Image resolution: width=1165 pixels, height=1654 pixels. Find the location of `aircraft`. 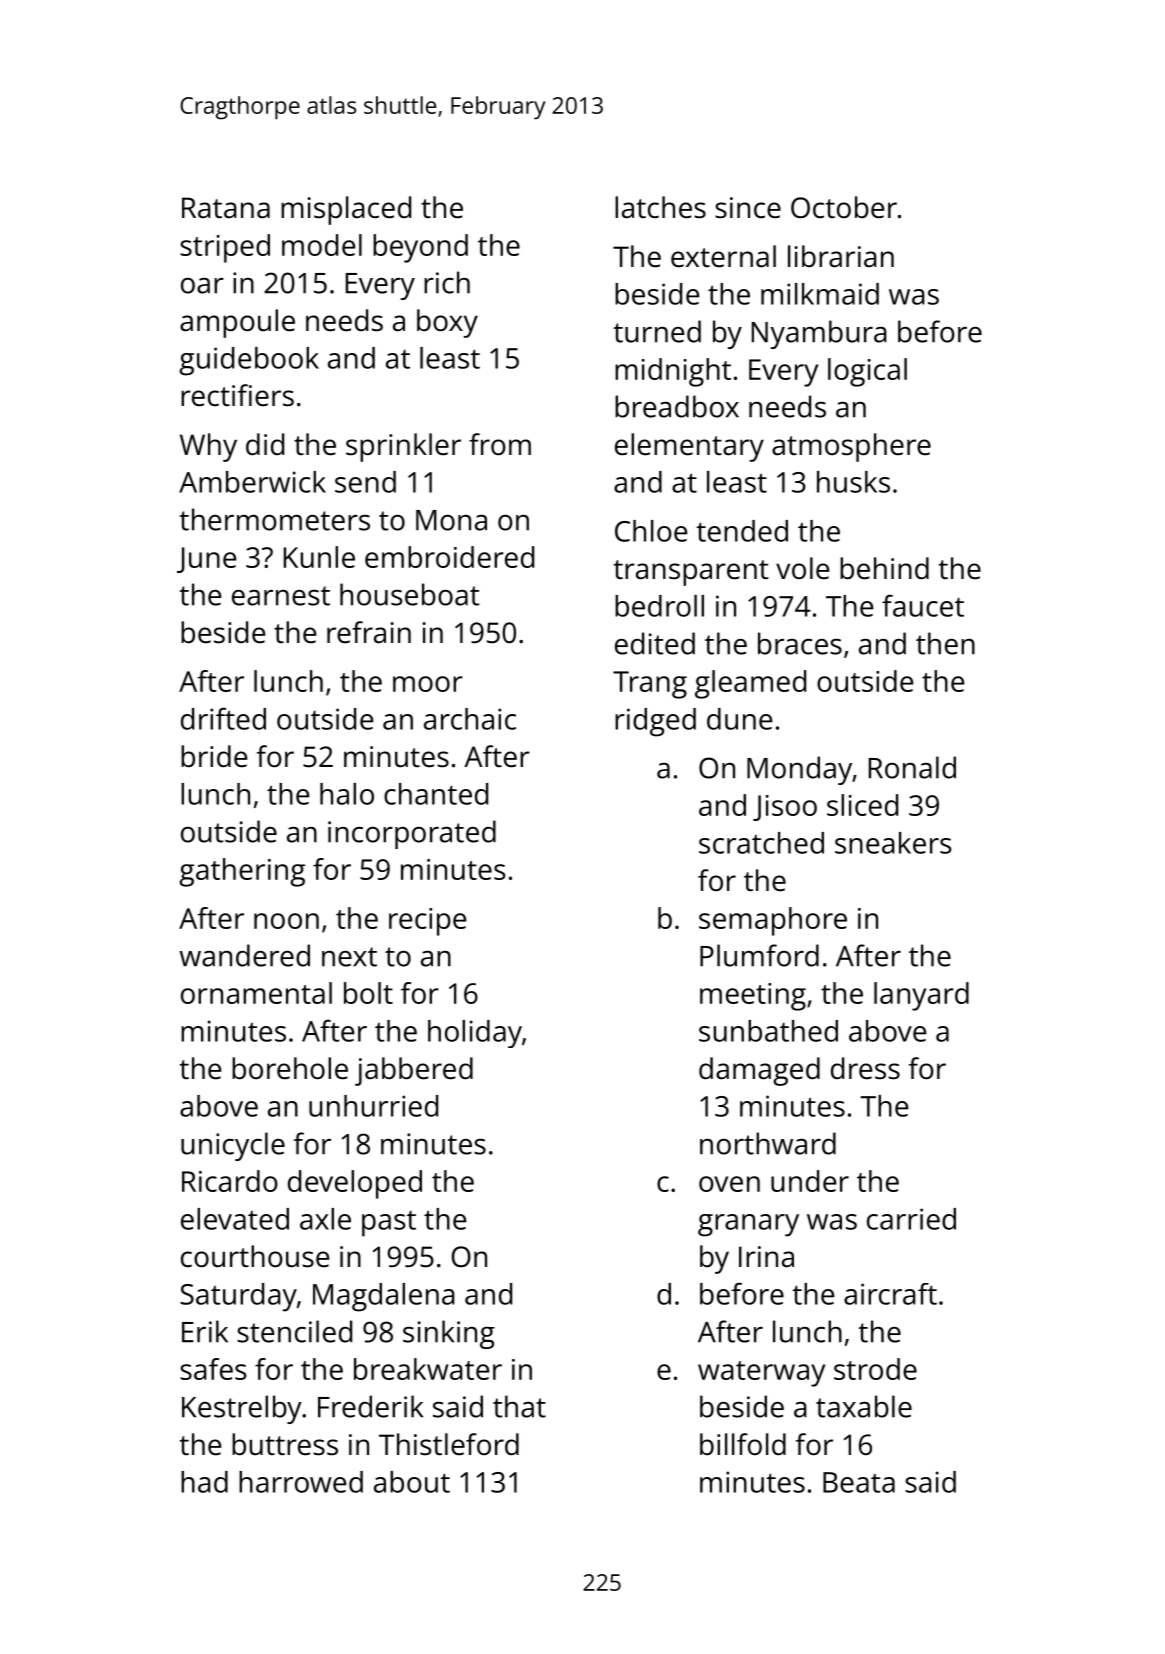

aircraft is located at coordinates (890, 1294).
